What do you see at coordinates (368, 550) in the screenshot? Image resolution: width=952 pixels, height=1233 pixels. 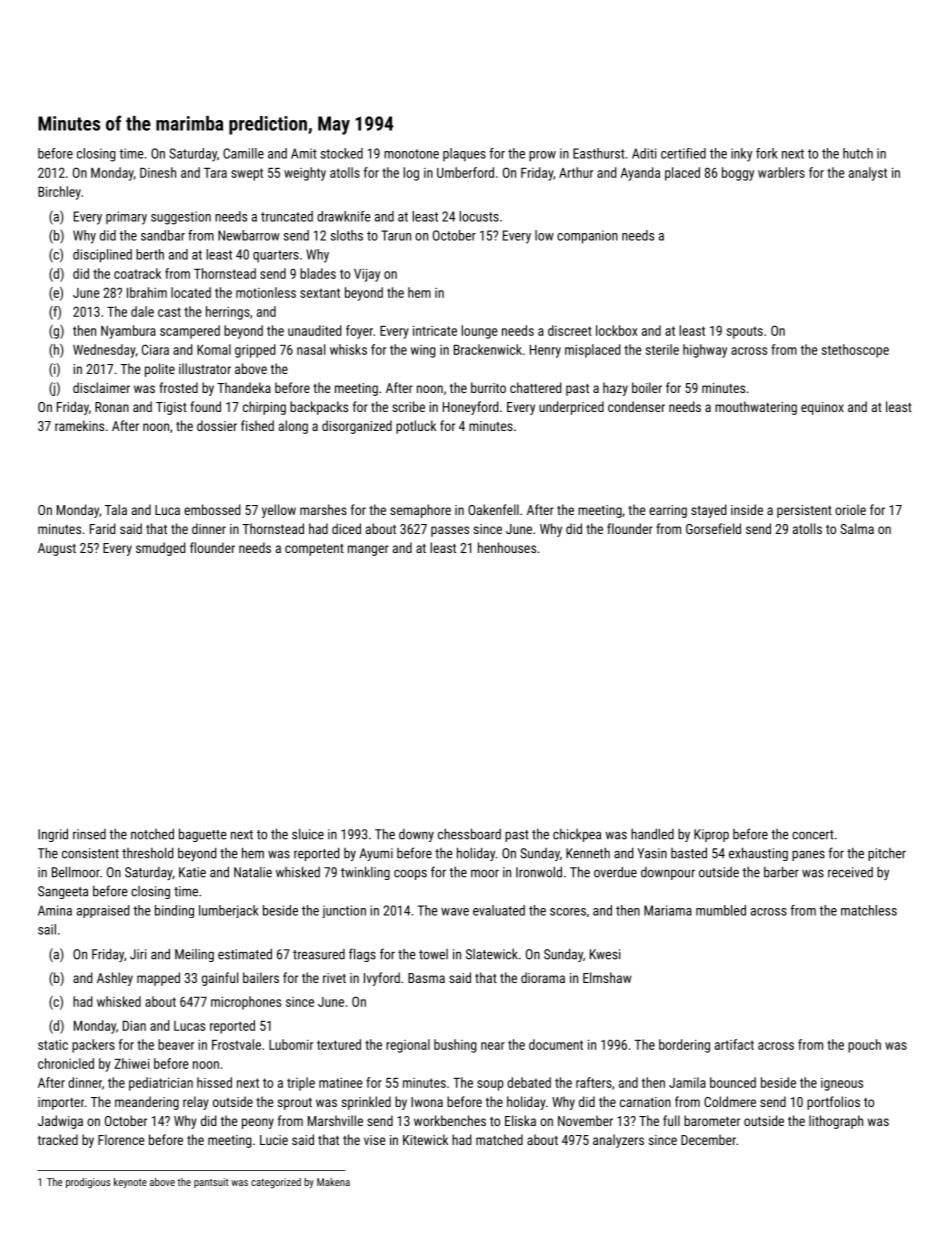 I see `manger` at bounding box center [368, 550].
